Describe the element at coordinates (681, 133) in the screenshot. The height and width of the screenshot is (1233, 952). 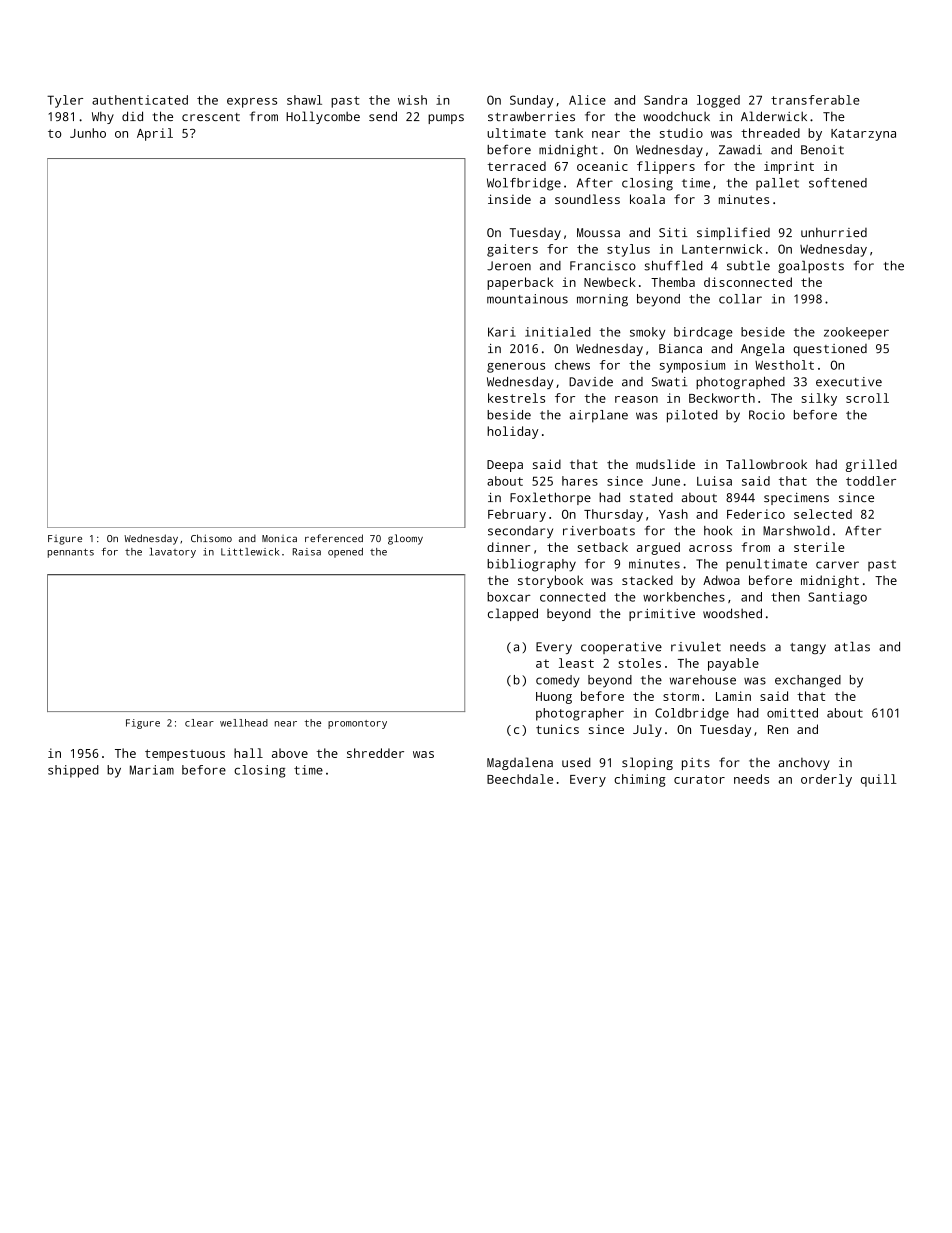
I see `studio` at that location.
